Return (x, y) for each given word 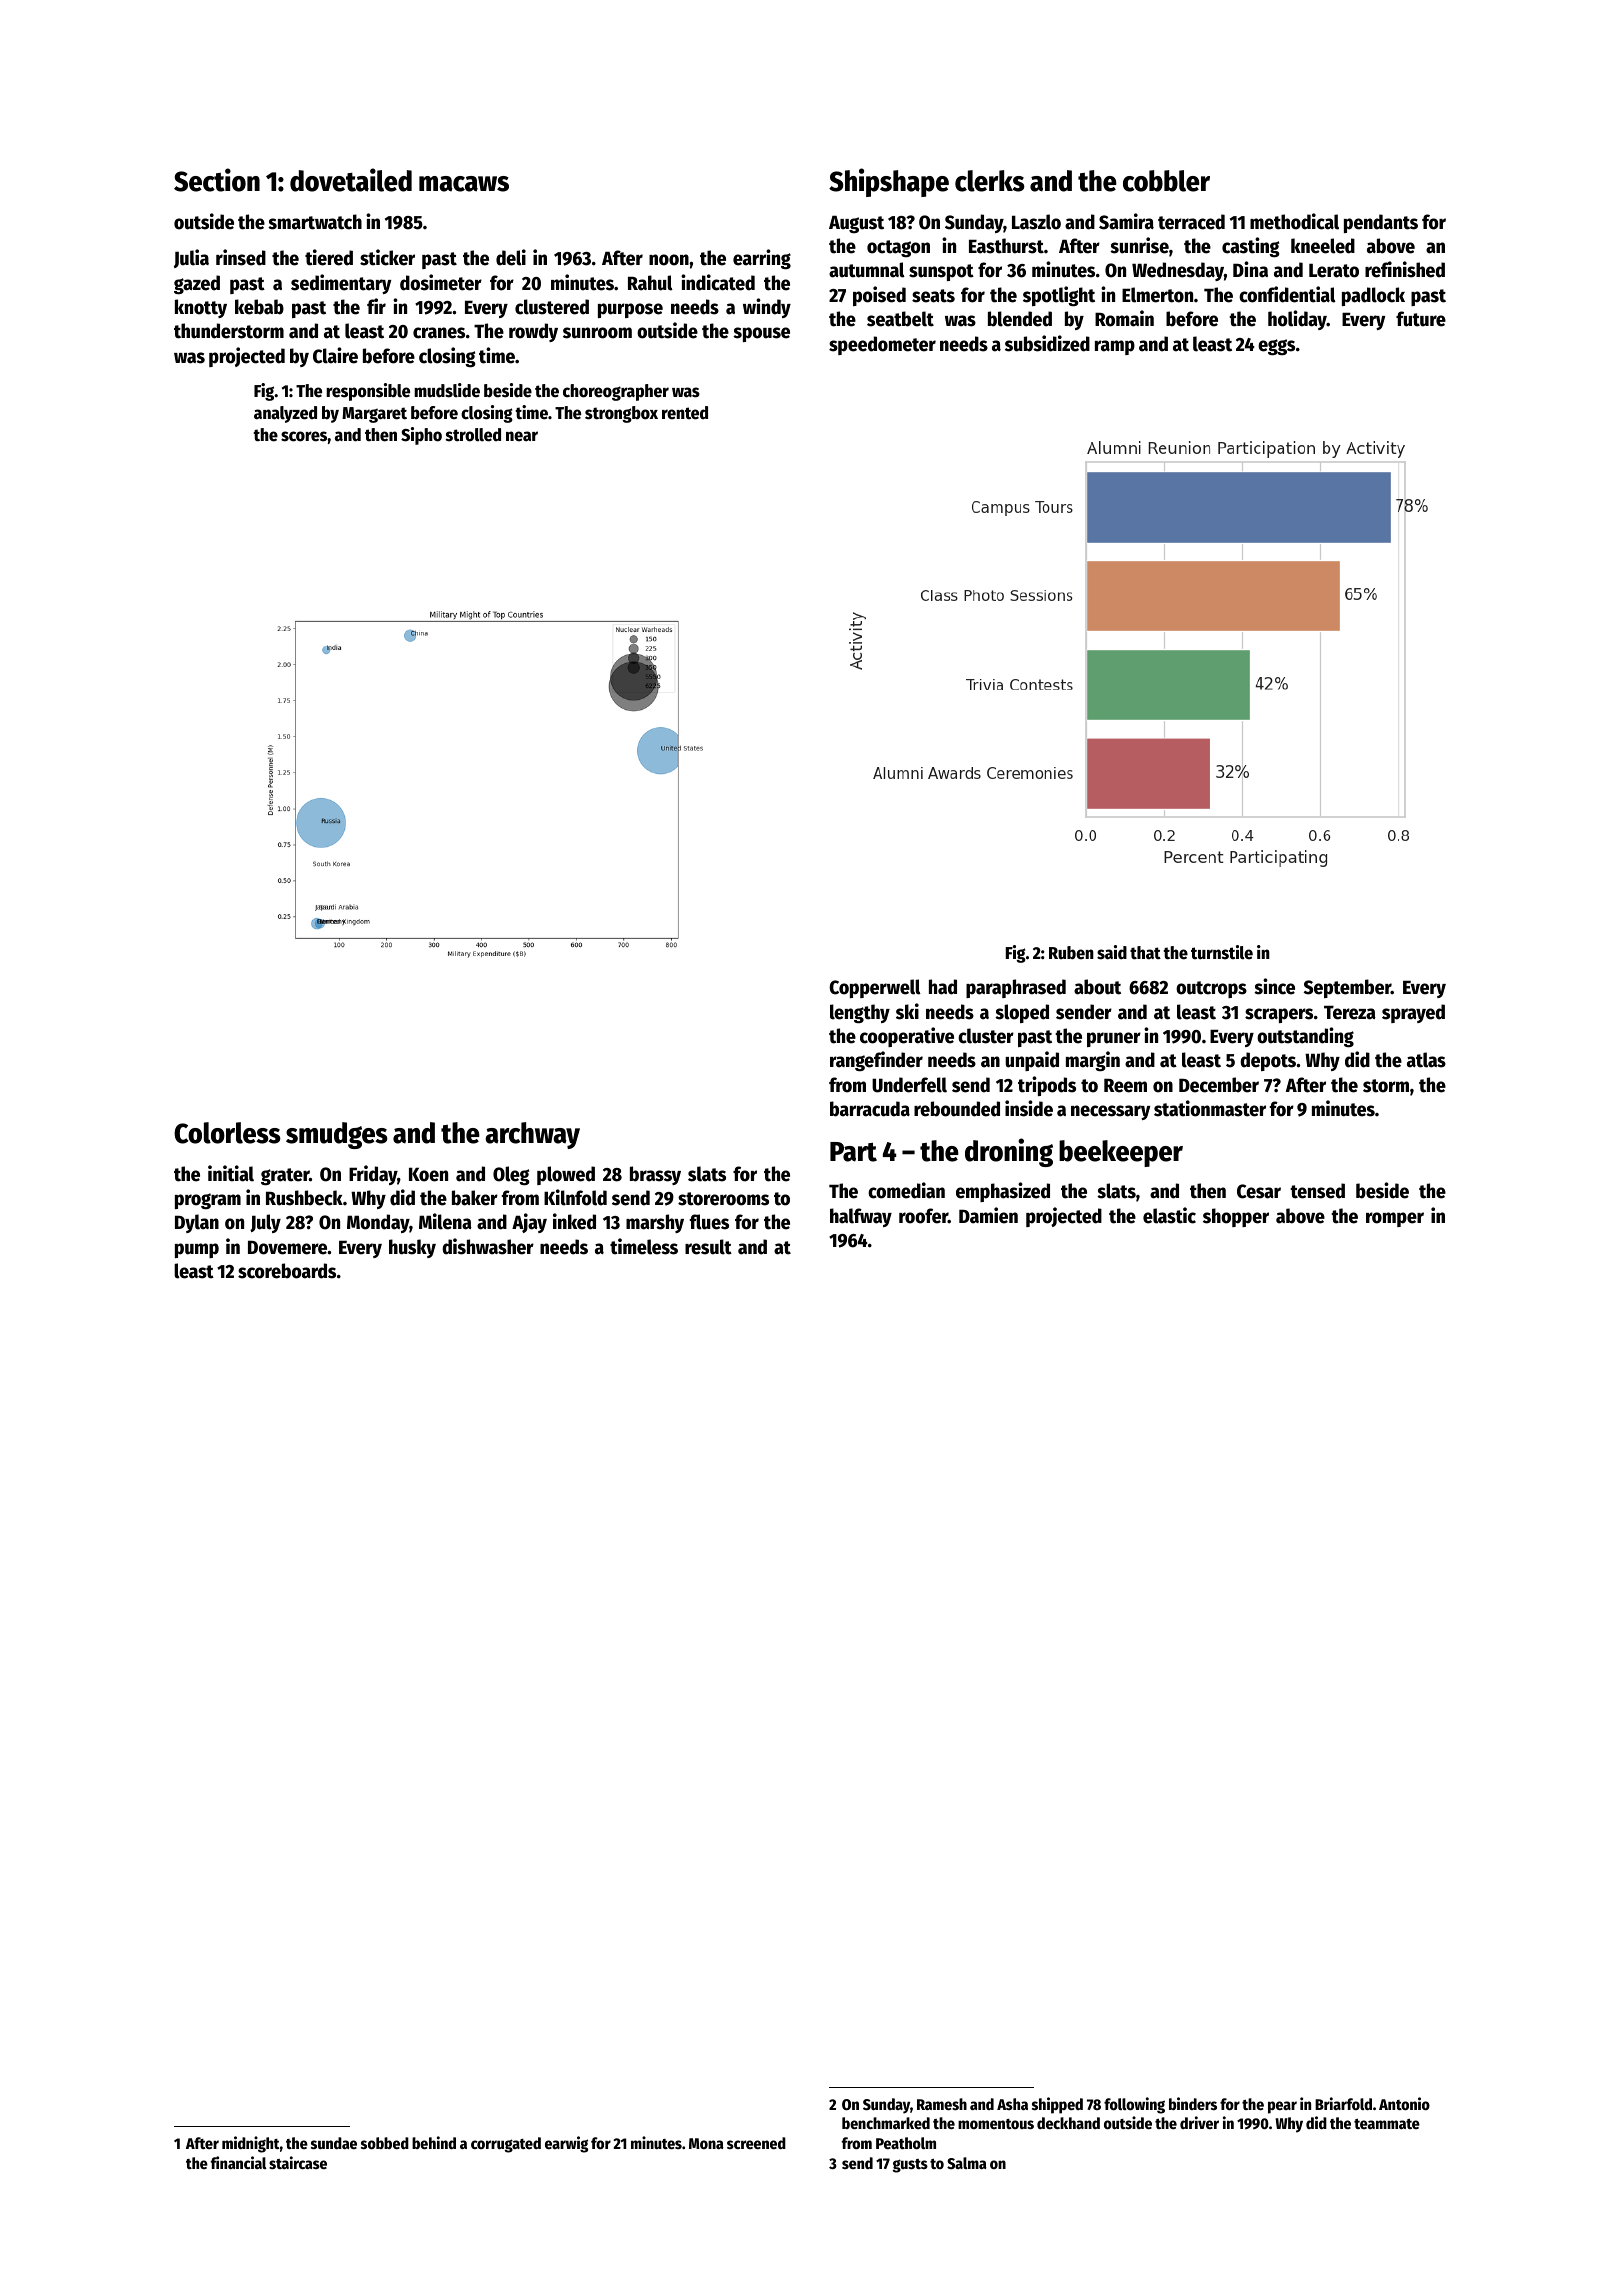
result (708, 1247)
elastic (1169, 1215)
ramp (1115, 347)
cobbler (1166, 181)
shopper (1236, 1217)
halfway (861, 1217)
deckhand (1068, 2123)
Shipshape (889, 182)
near (522, 436)
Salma (967, 2163)
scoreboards (287, 1271)
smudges (337, 1135)
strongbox (621, 414)
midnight (251, 2144)
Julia (191, 258)
